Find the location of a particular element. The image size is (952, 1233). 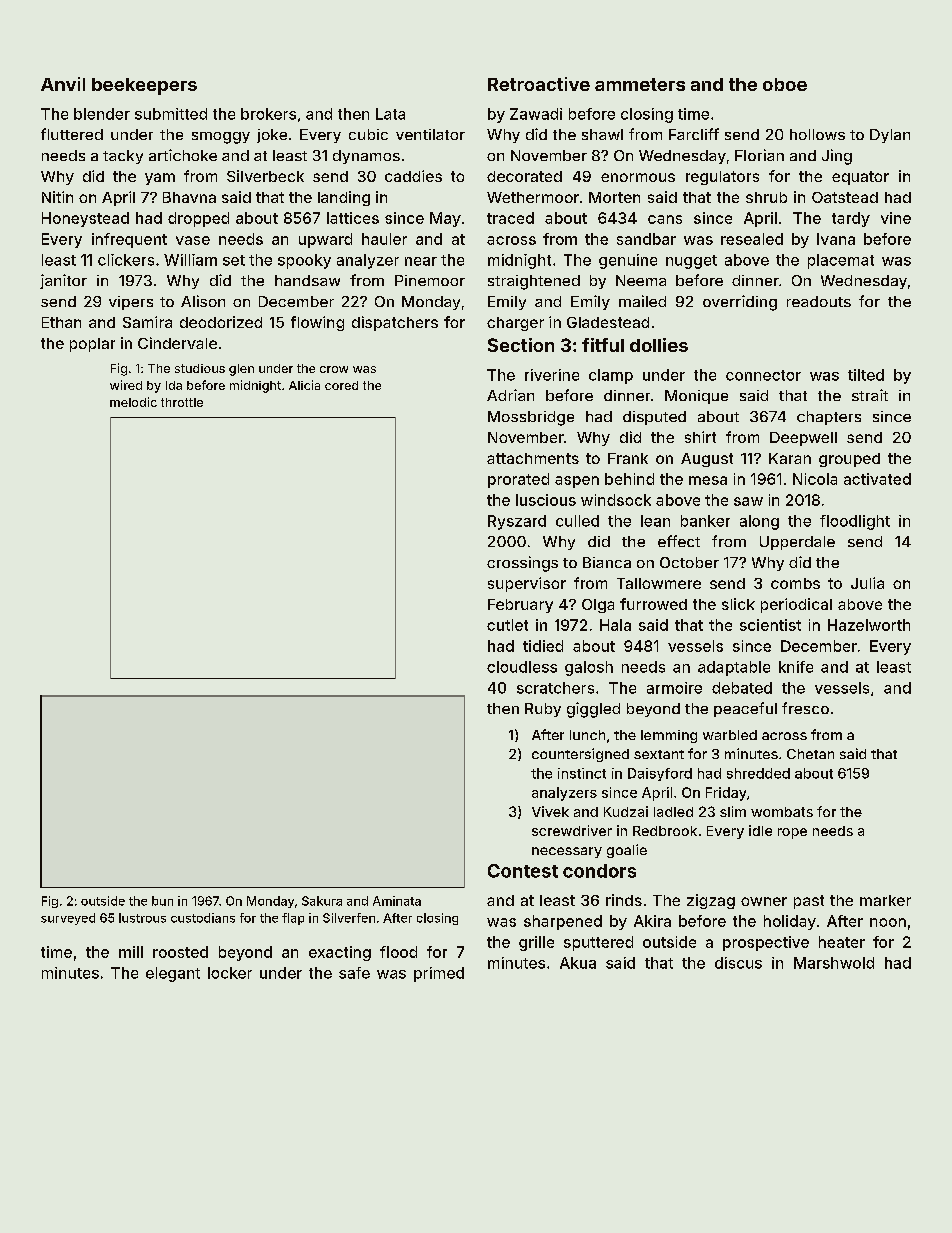

fresco is located at coordinates (805, 708).
